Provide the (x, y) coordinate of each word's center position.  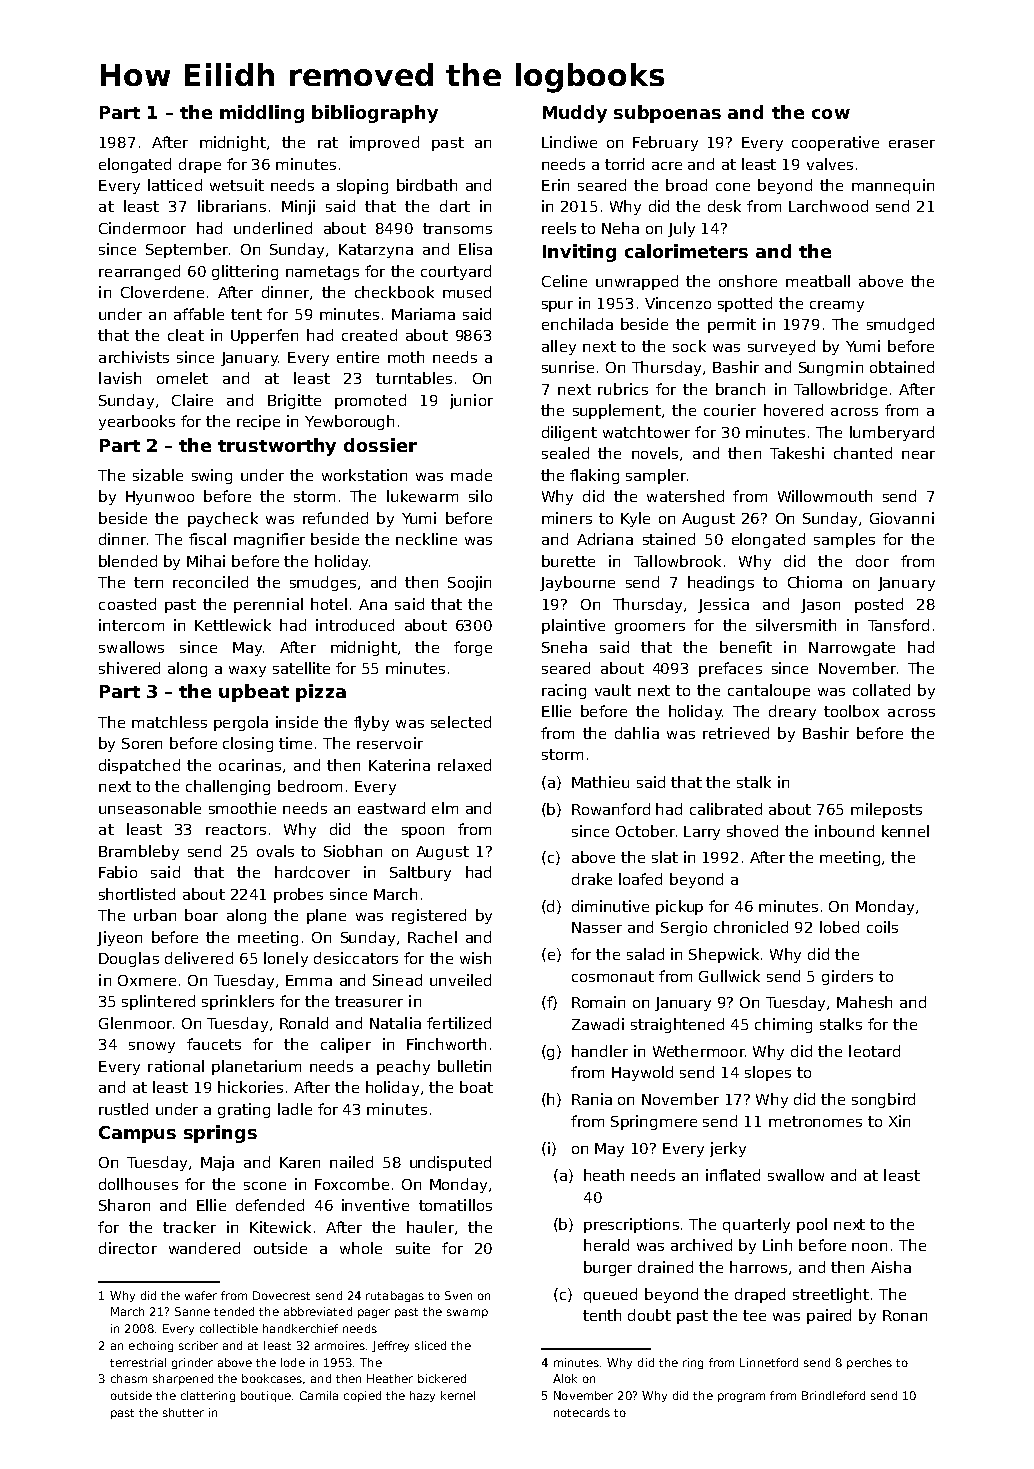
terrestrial (138, 1362)
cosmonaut (613, 976)
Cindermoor (142, 228)
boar (201, 915)
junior (471, 401)
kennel (905, 831)
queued (610, 1295)
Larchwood (828, 206)
